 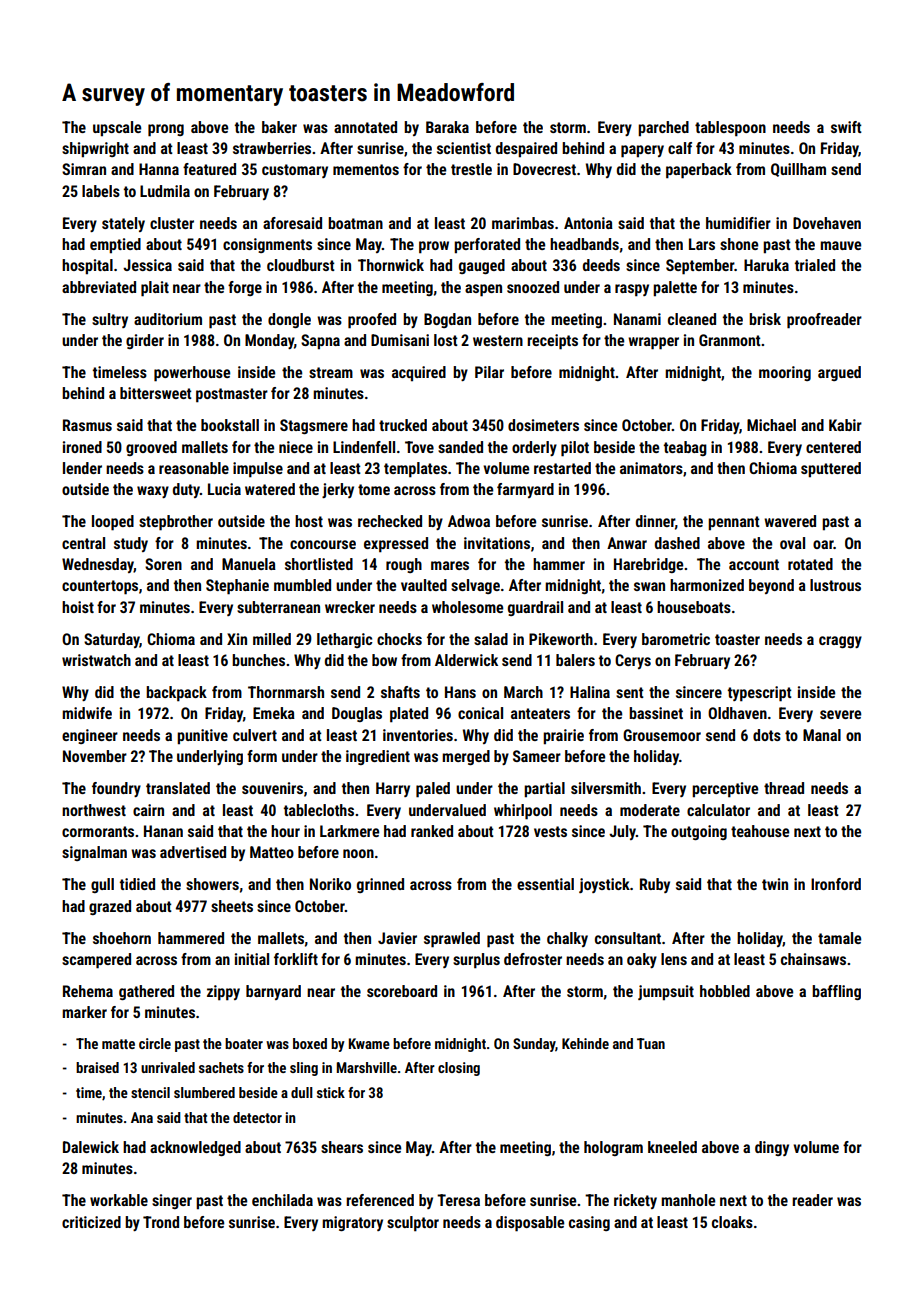 I want to click on sanded, so click(x=460, y=447).
